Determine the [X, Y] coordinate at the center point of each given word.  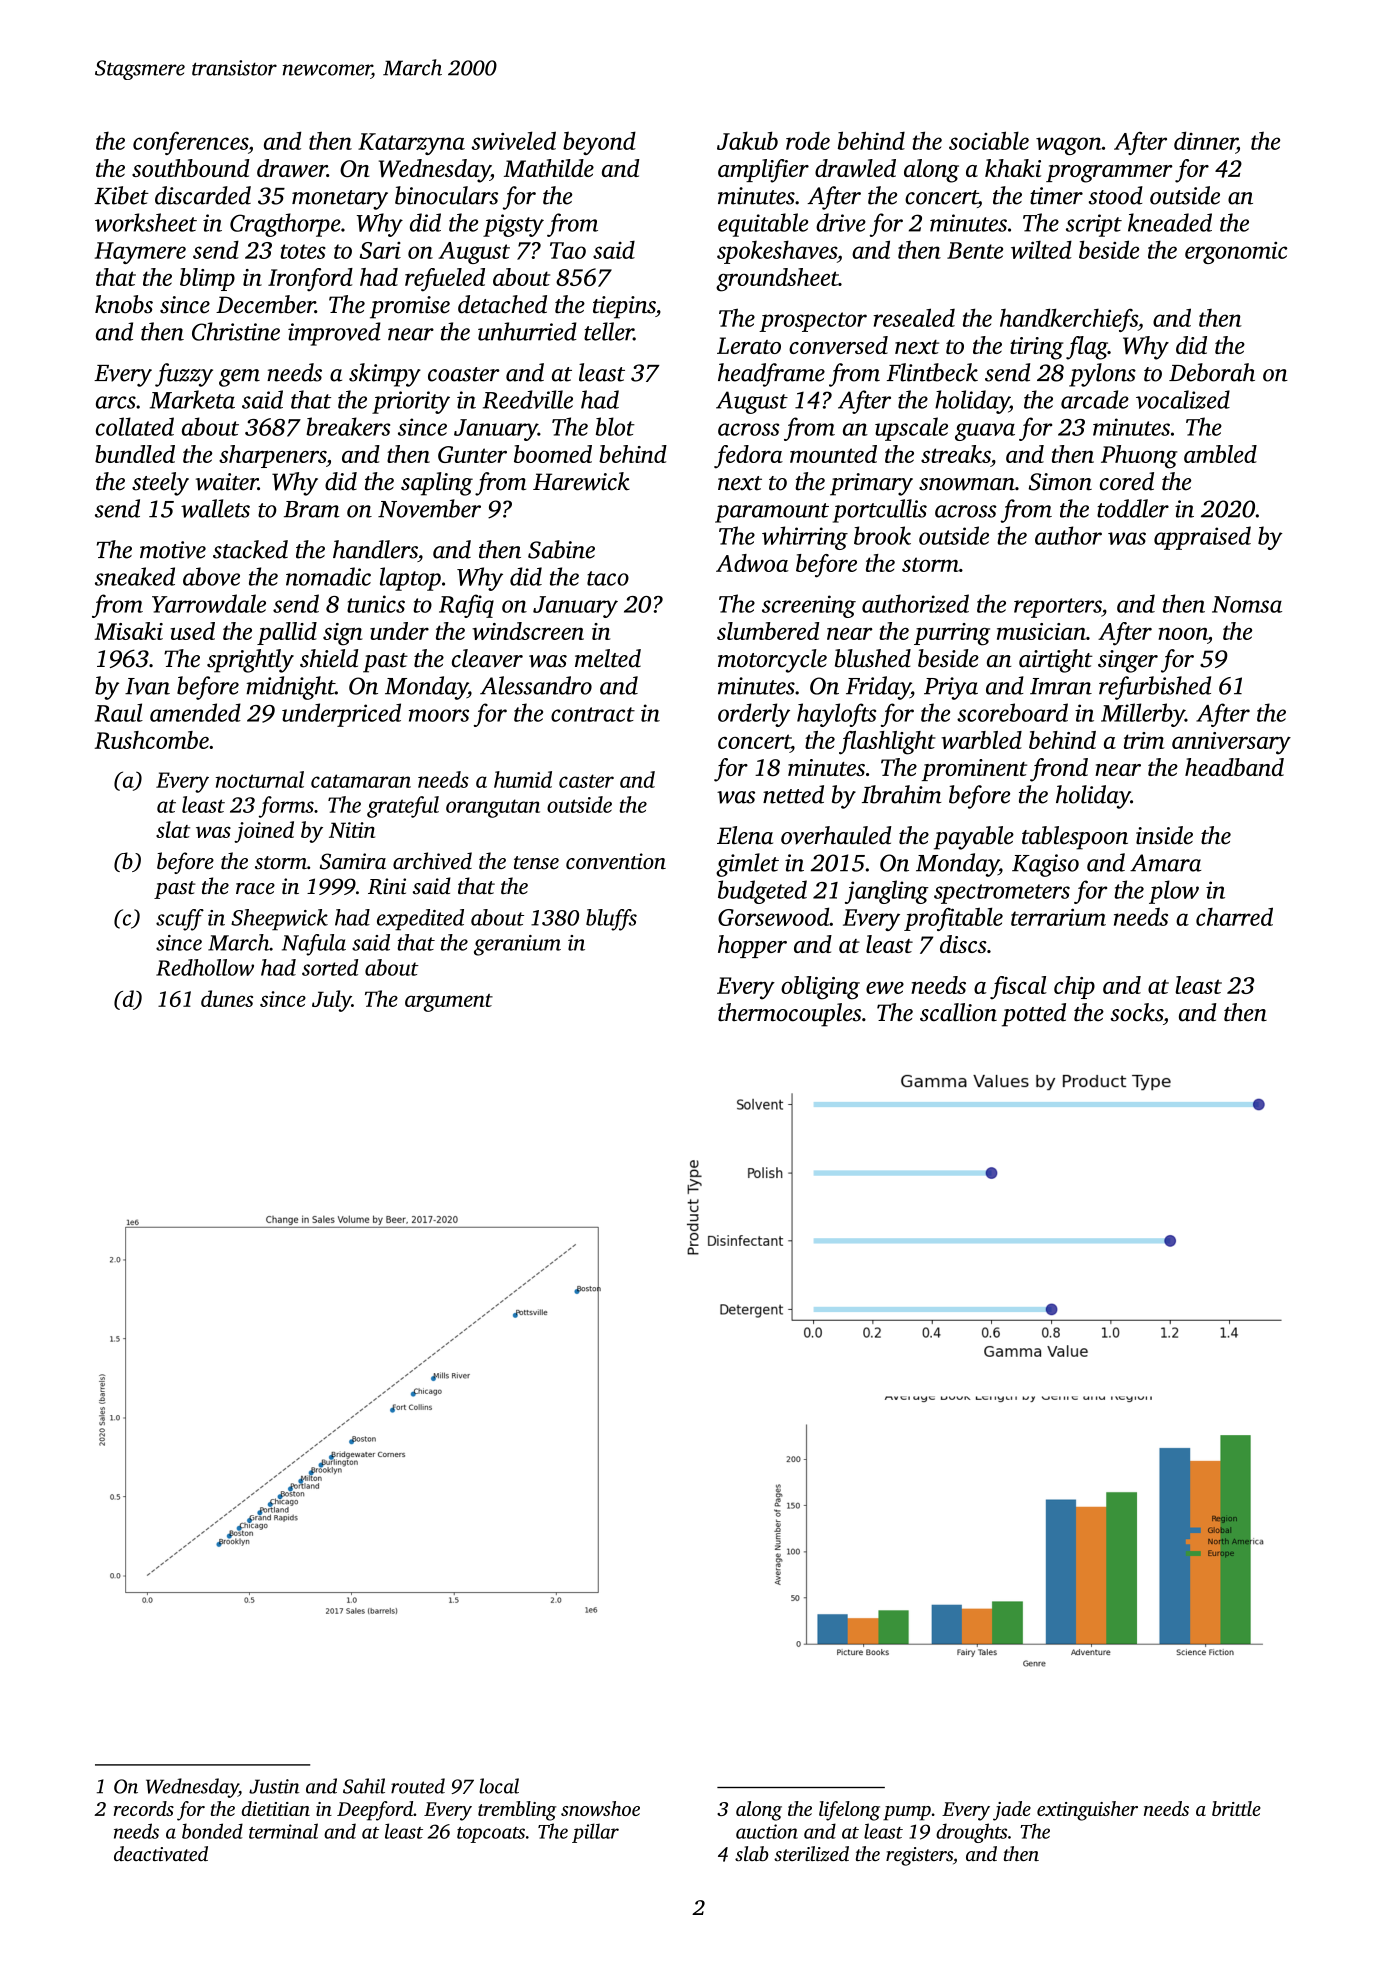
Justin [274, 1786]
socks [1137, 1012]
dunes [227, 998]
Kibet [121, 195]
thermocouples [789, 1015]
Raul [119, 712]
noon [1183, 633]
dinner [1205, 140]
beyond [599, 143]
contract [593, 714]
